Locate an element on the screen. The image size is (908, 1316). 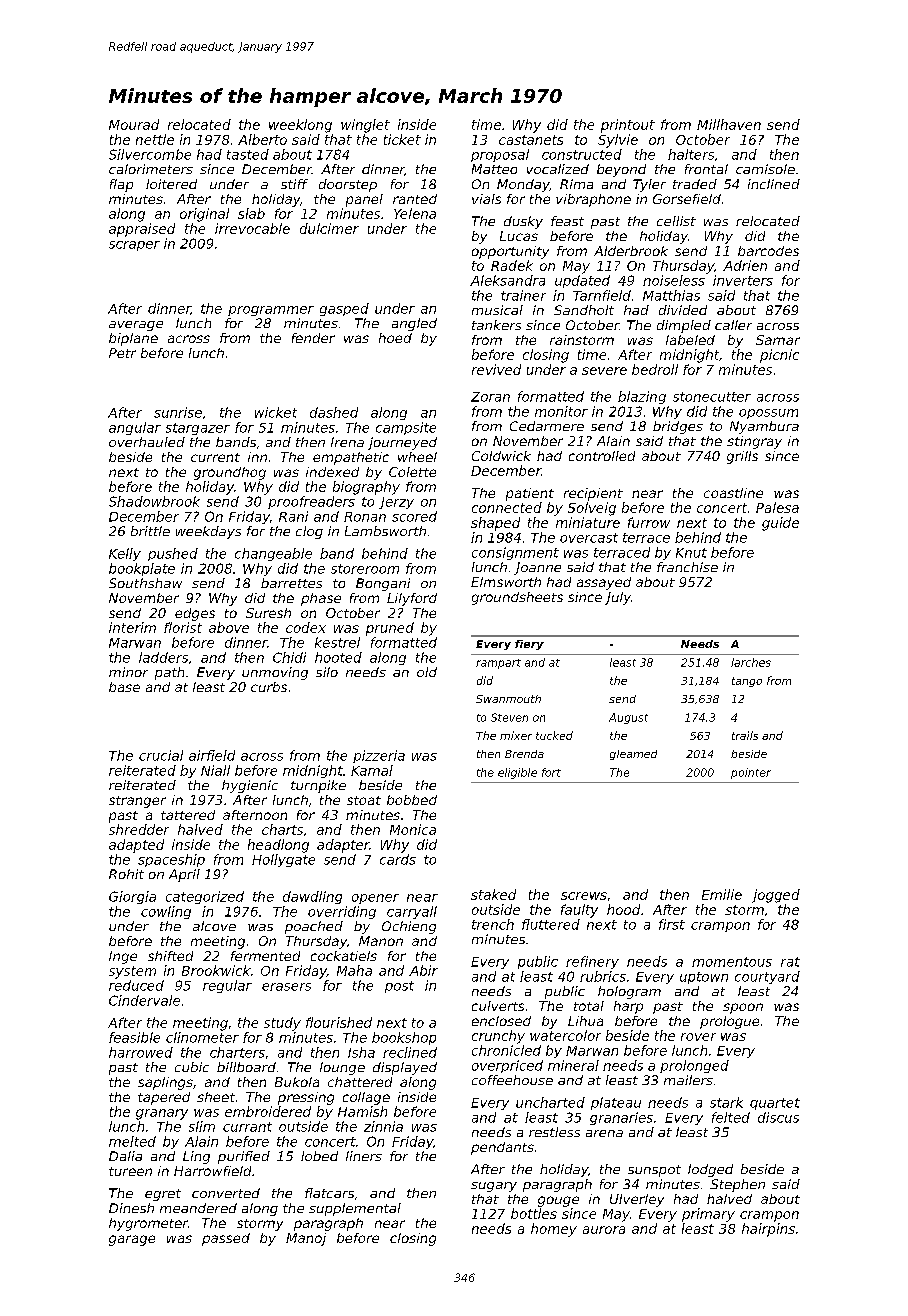
Knut is located at coordinates (691, 553).
